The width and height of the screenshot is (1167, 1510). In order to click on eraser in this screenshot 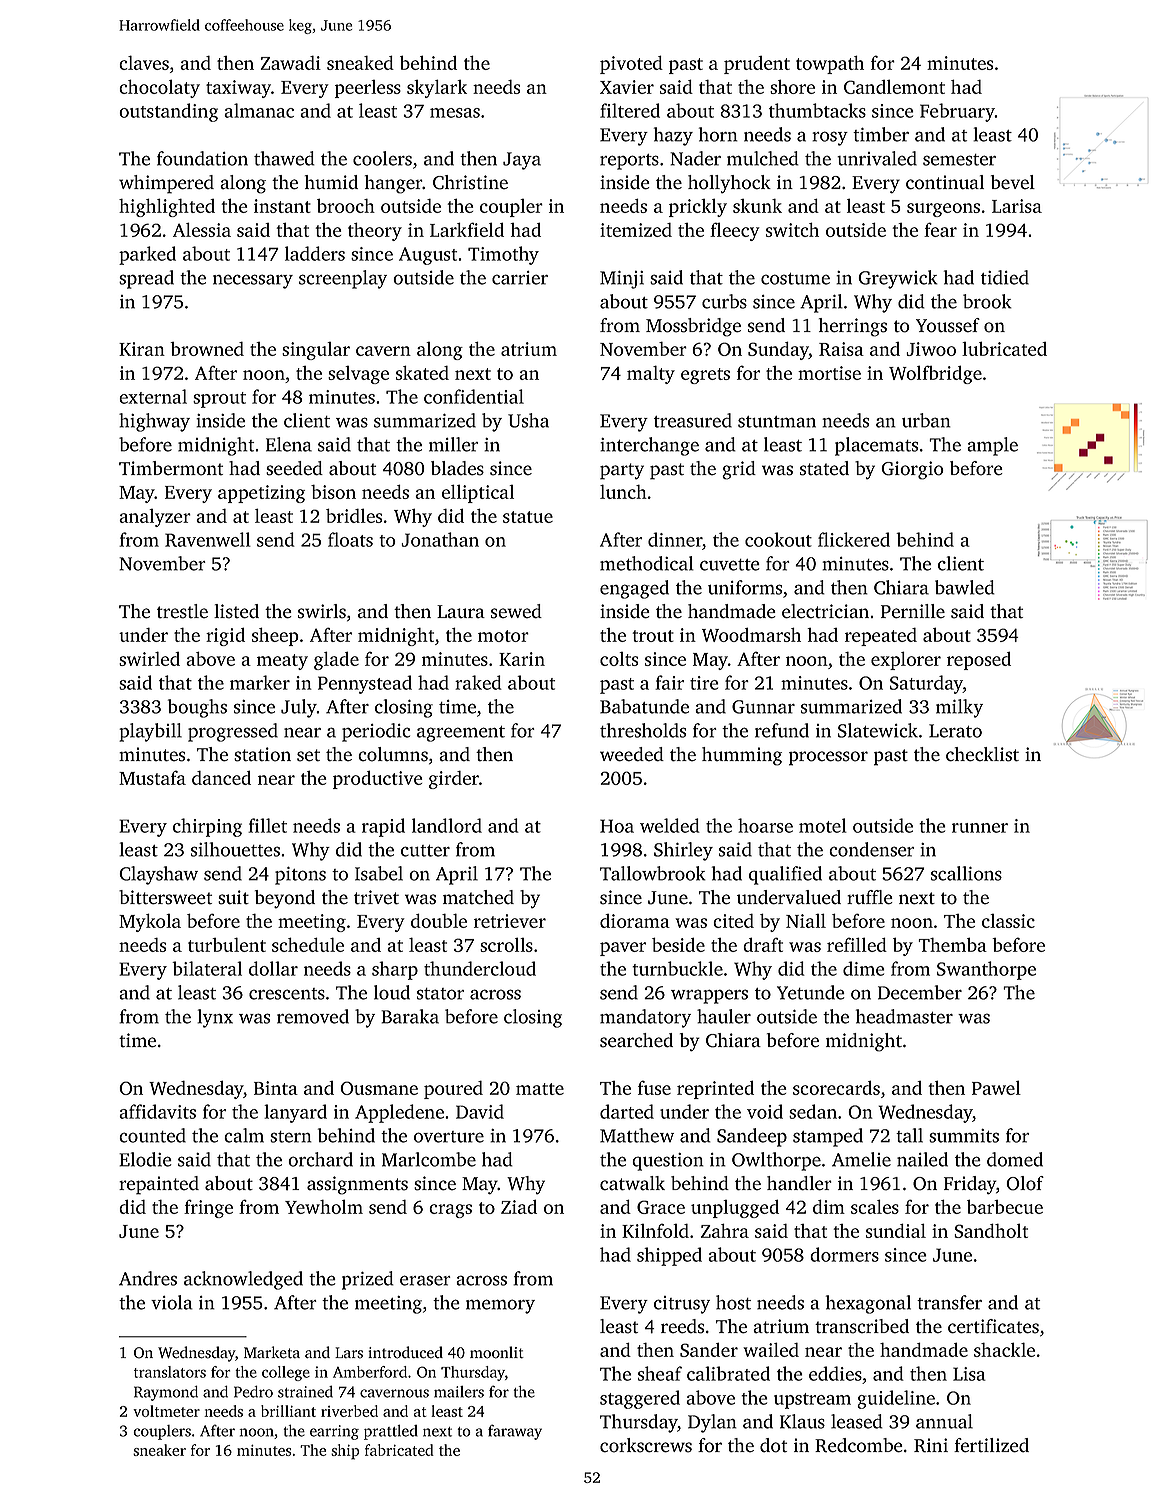, I will do `click(425, 1280)`.
